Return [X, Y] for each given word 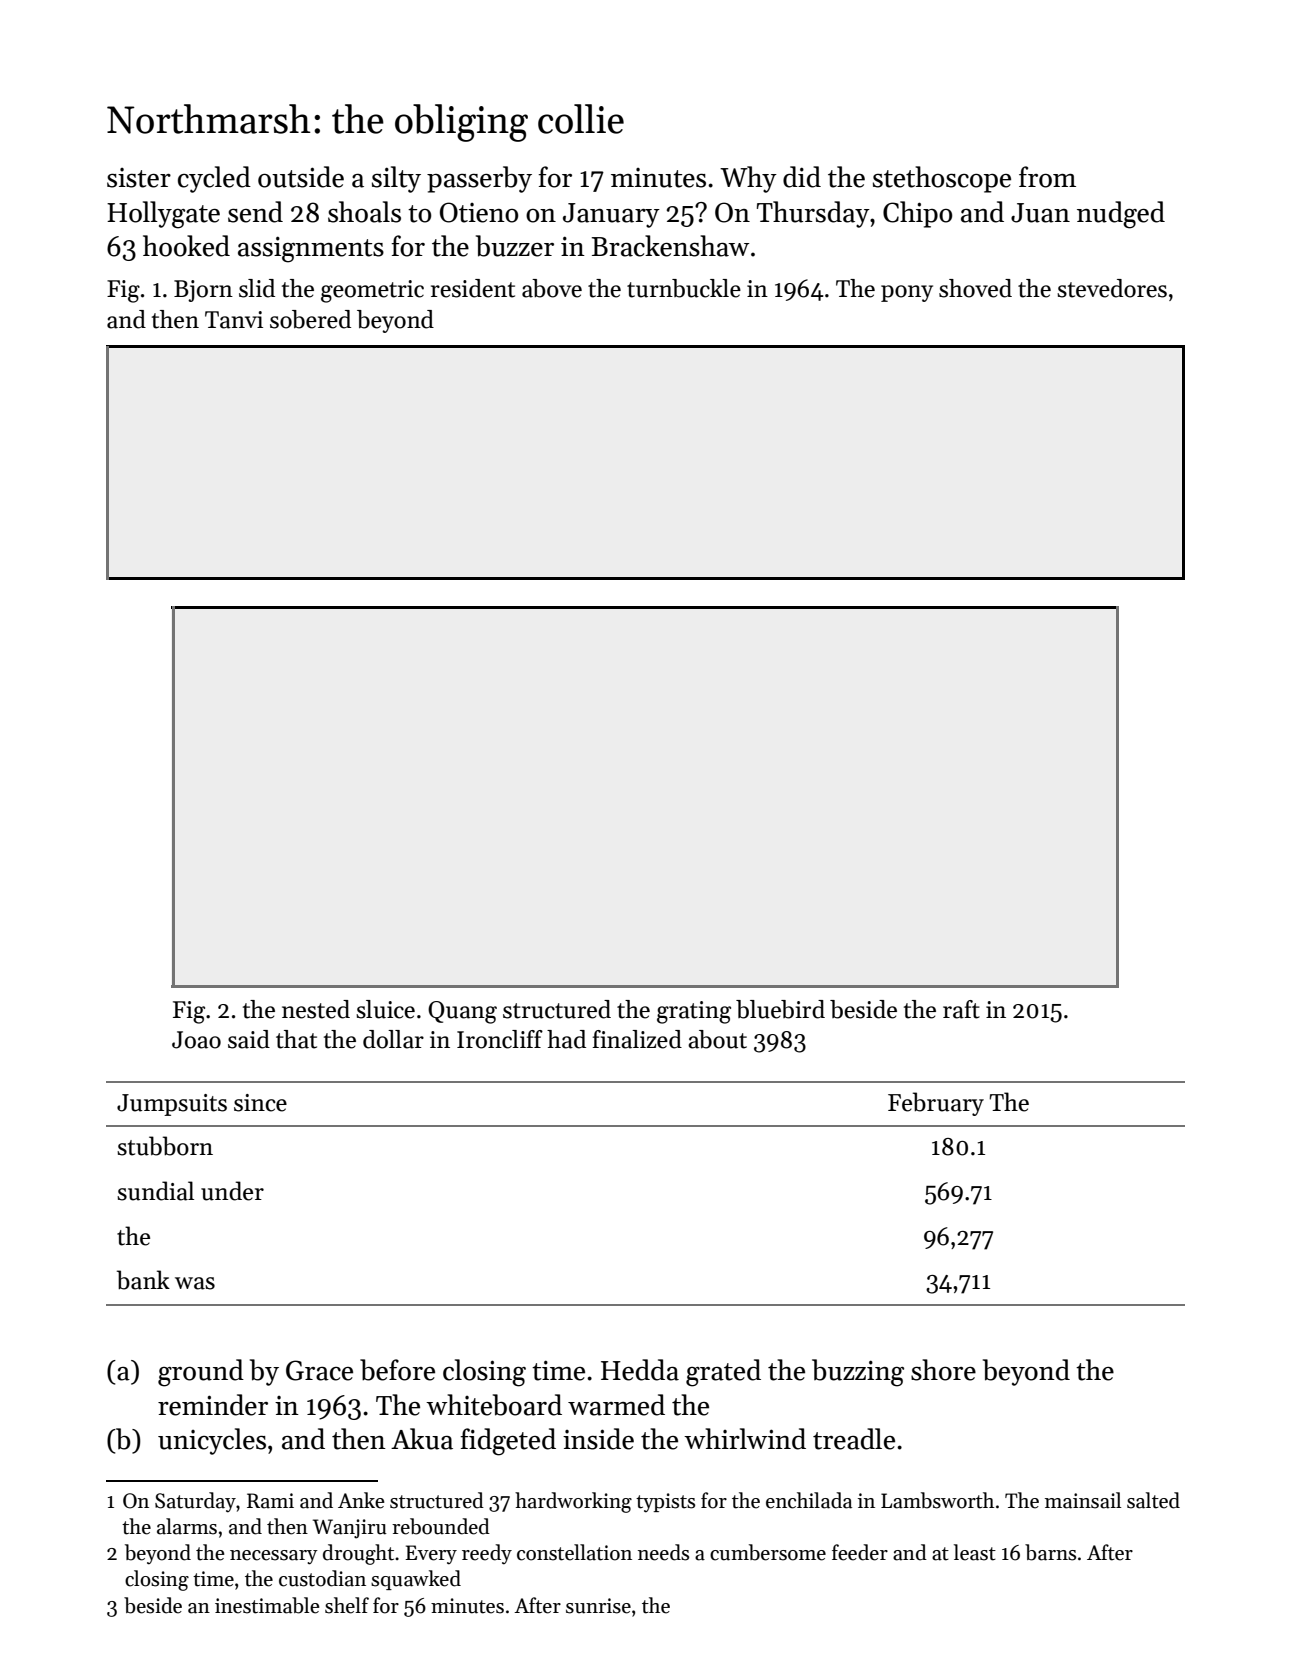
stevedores [1112, 288]
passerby [479, 179]
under [232, 1191]
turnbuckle [684, 288]
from [1047, 177]
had [566, 1039]
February [936, 1104]
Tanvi [234, 320]
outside [301, 177]
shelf [347, 1605]
